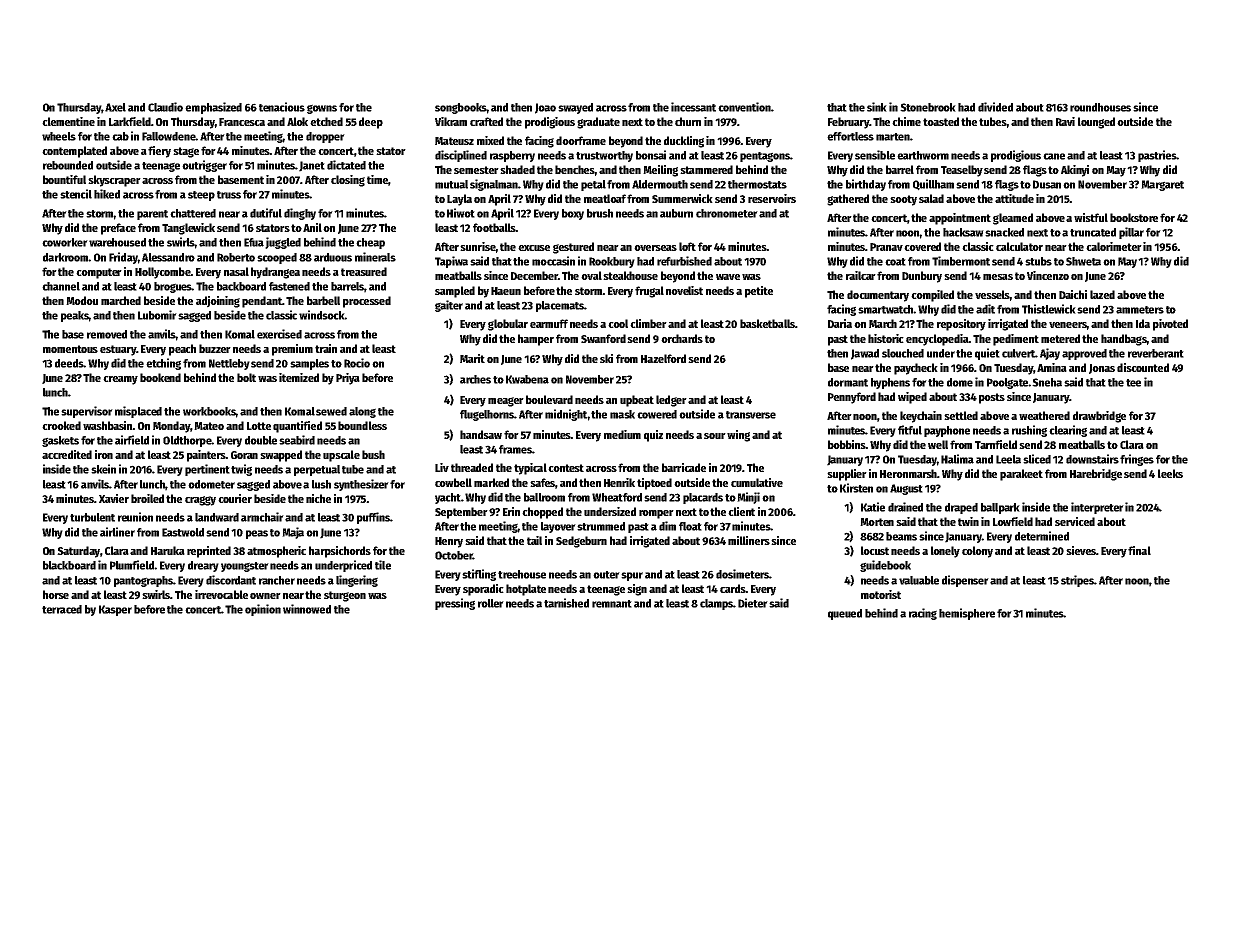  Describe the element at coordinates (454, 555) in the page. I see `October` at that location.
